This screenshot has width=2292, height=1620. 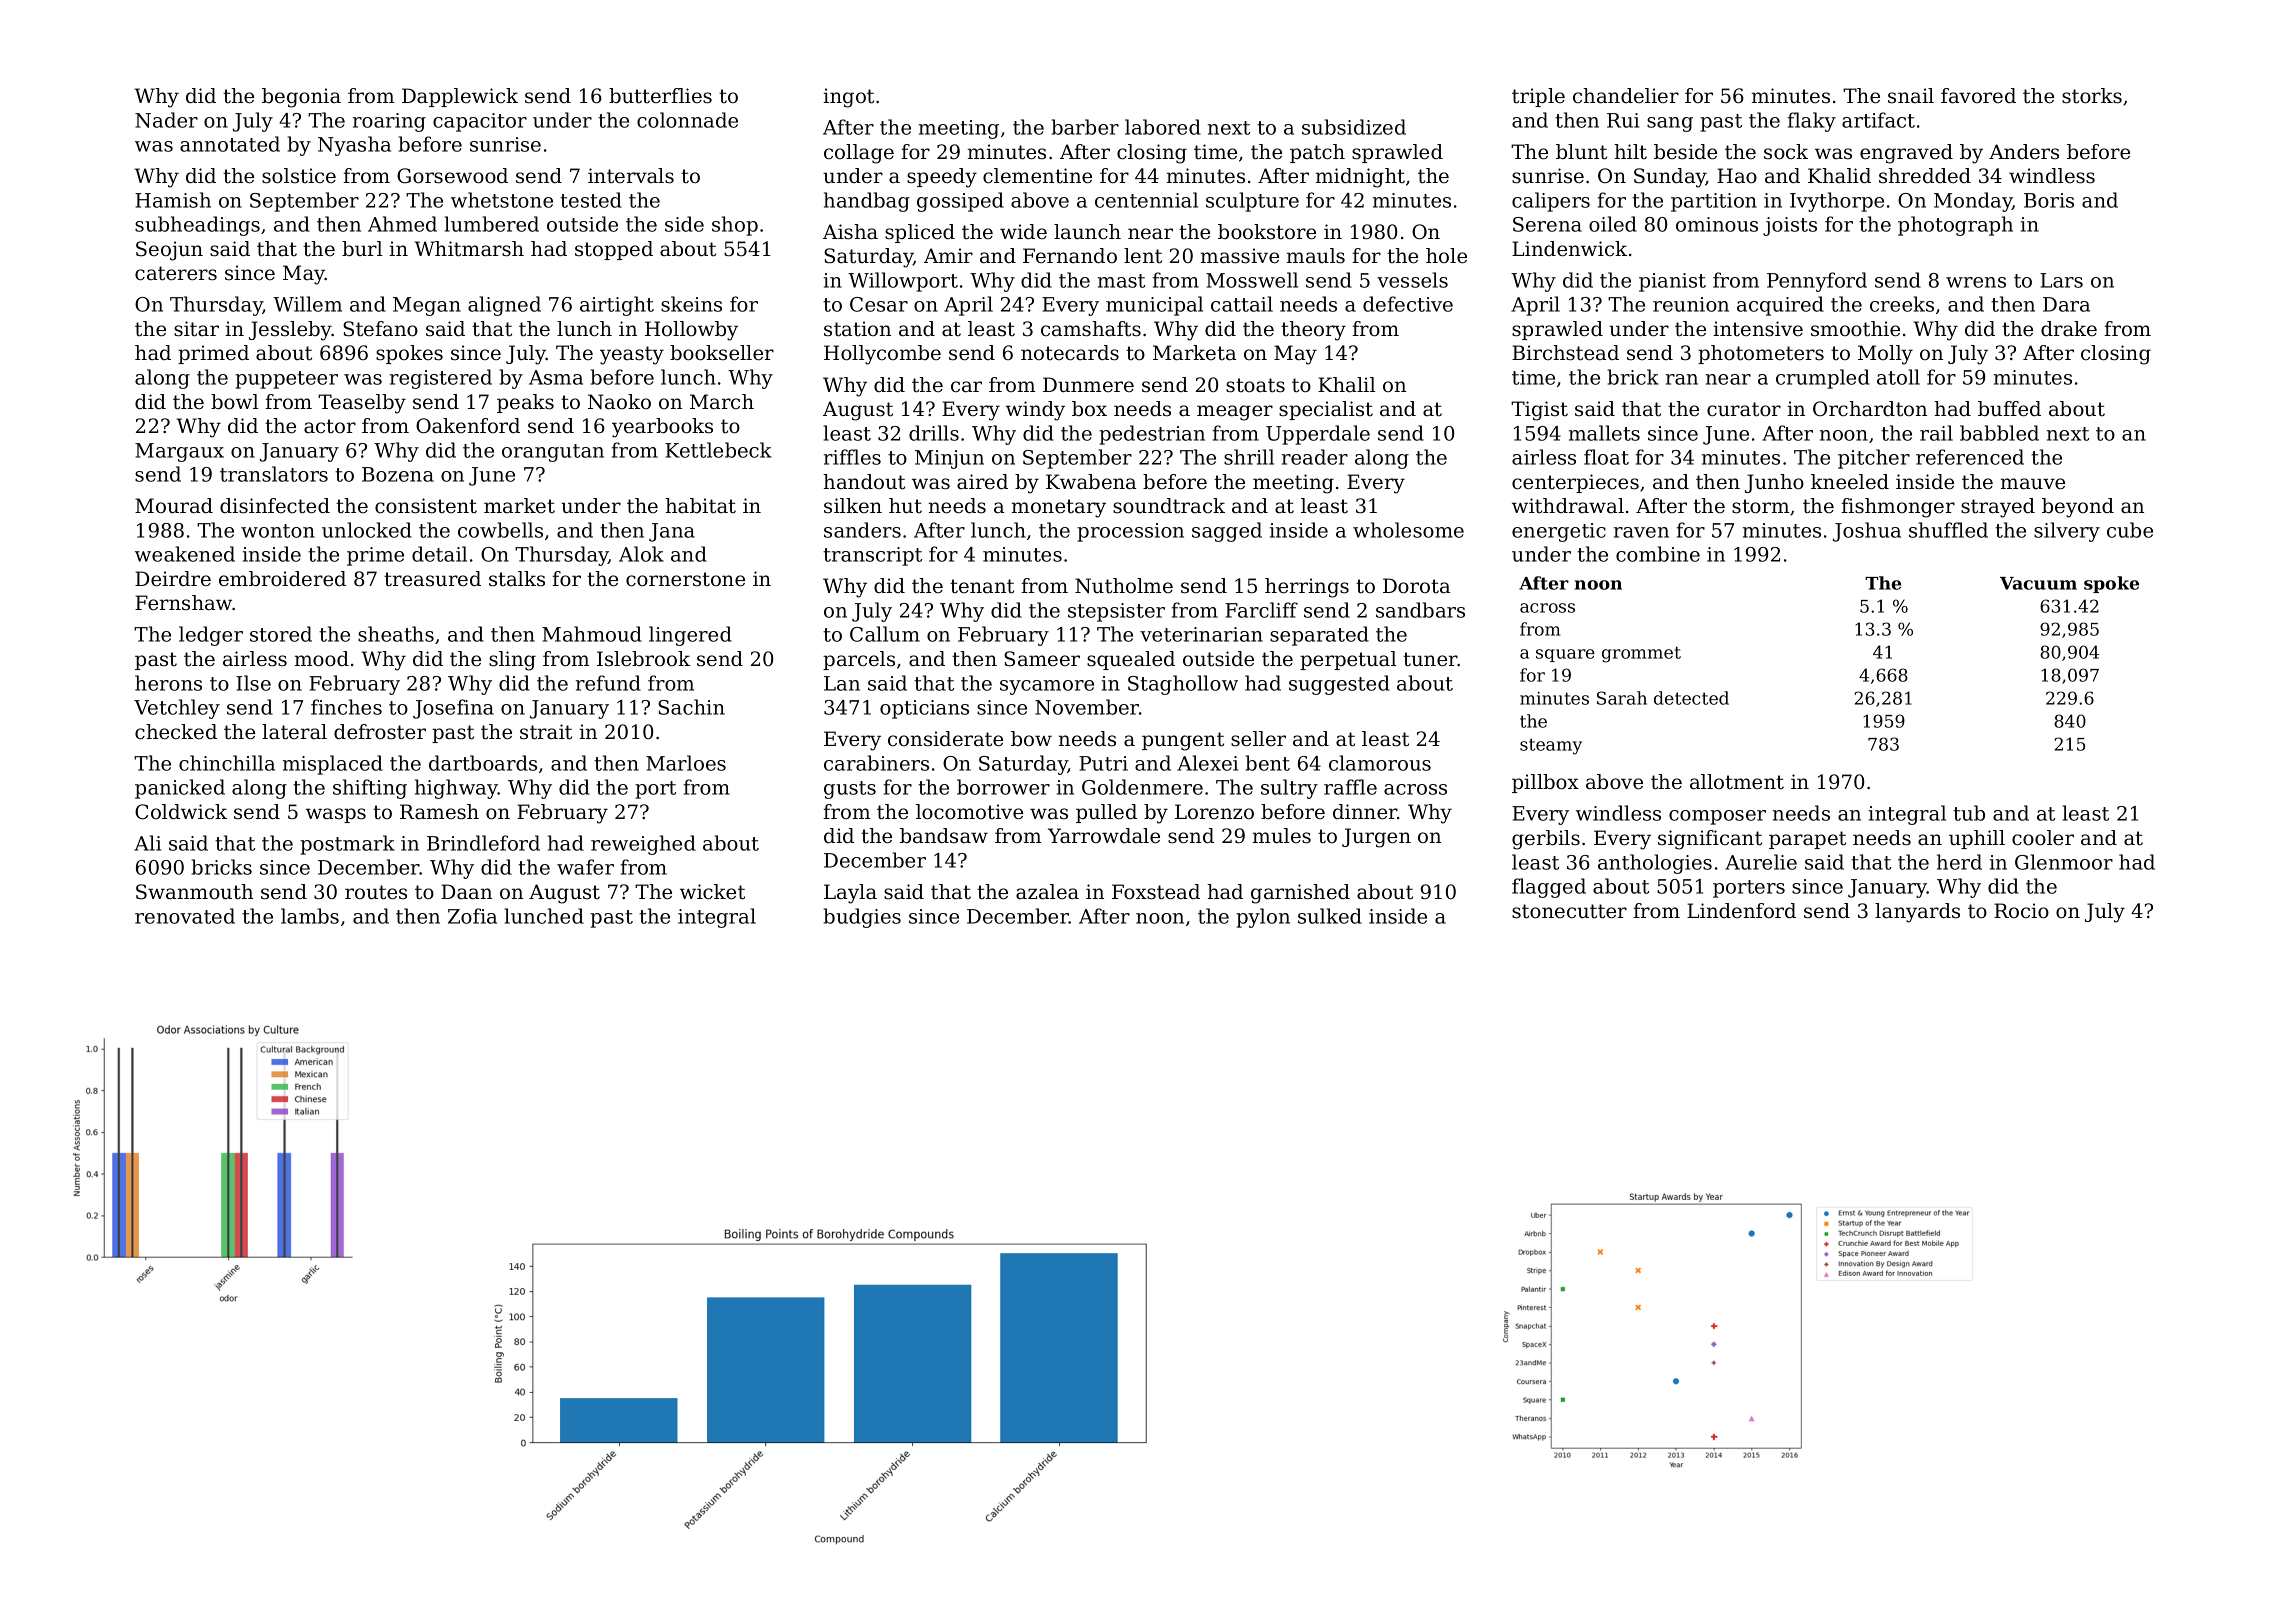 What do you see at coordinates (1319, 636) in the screenshot?
I see `separated` at bounding box center [1319, 636].
